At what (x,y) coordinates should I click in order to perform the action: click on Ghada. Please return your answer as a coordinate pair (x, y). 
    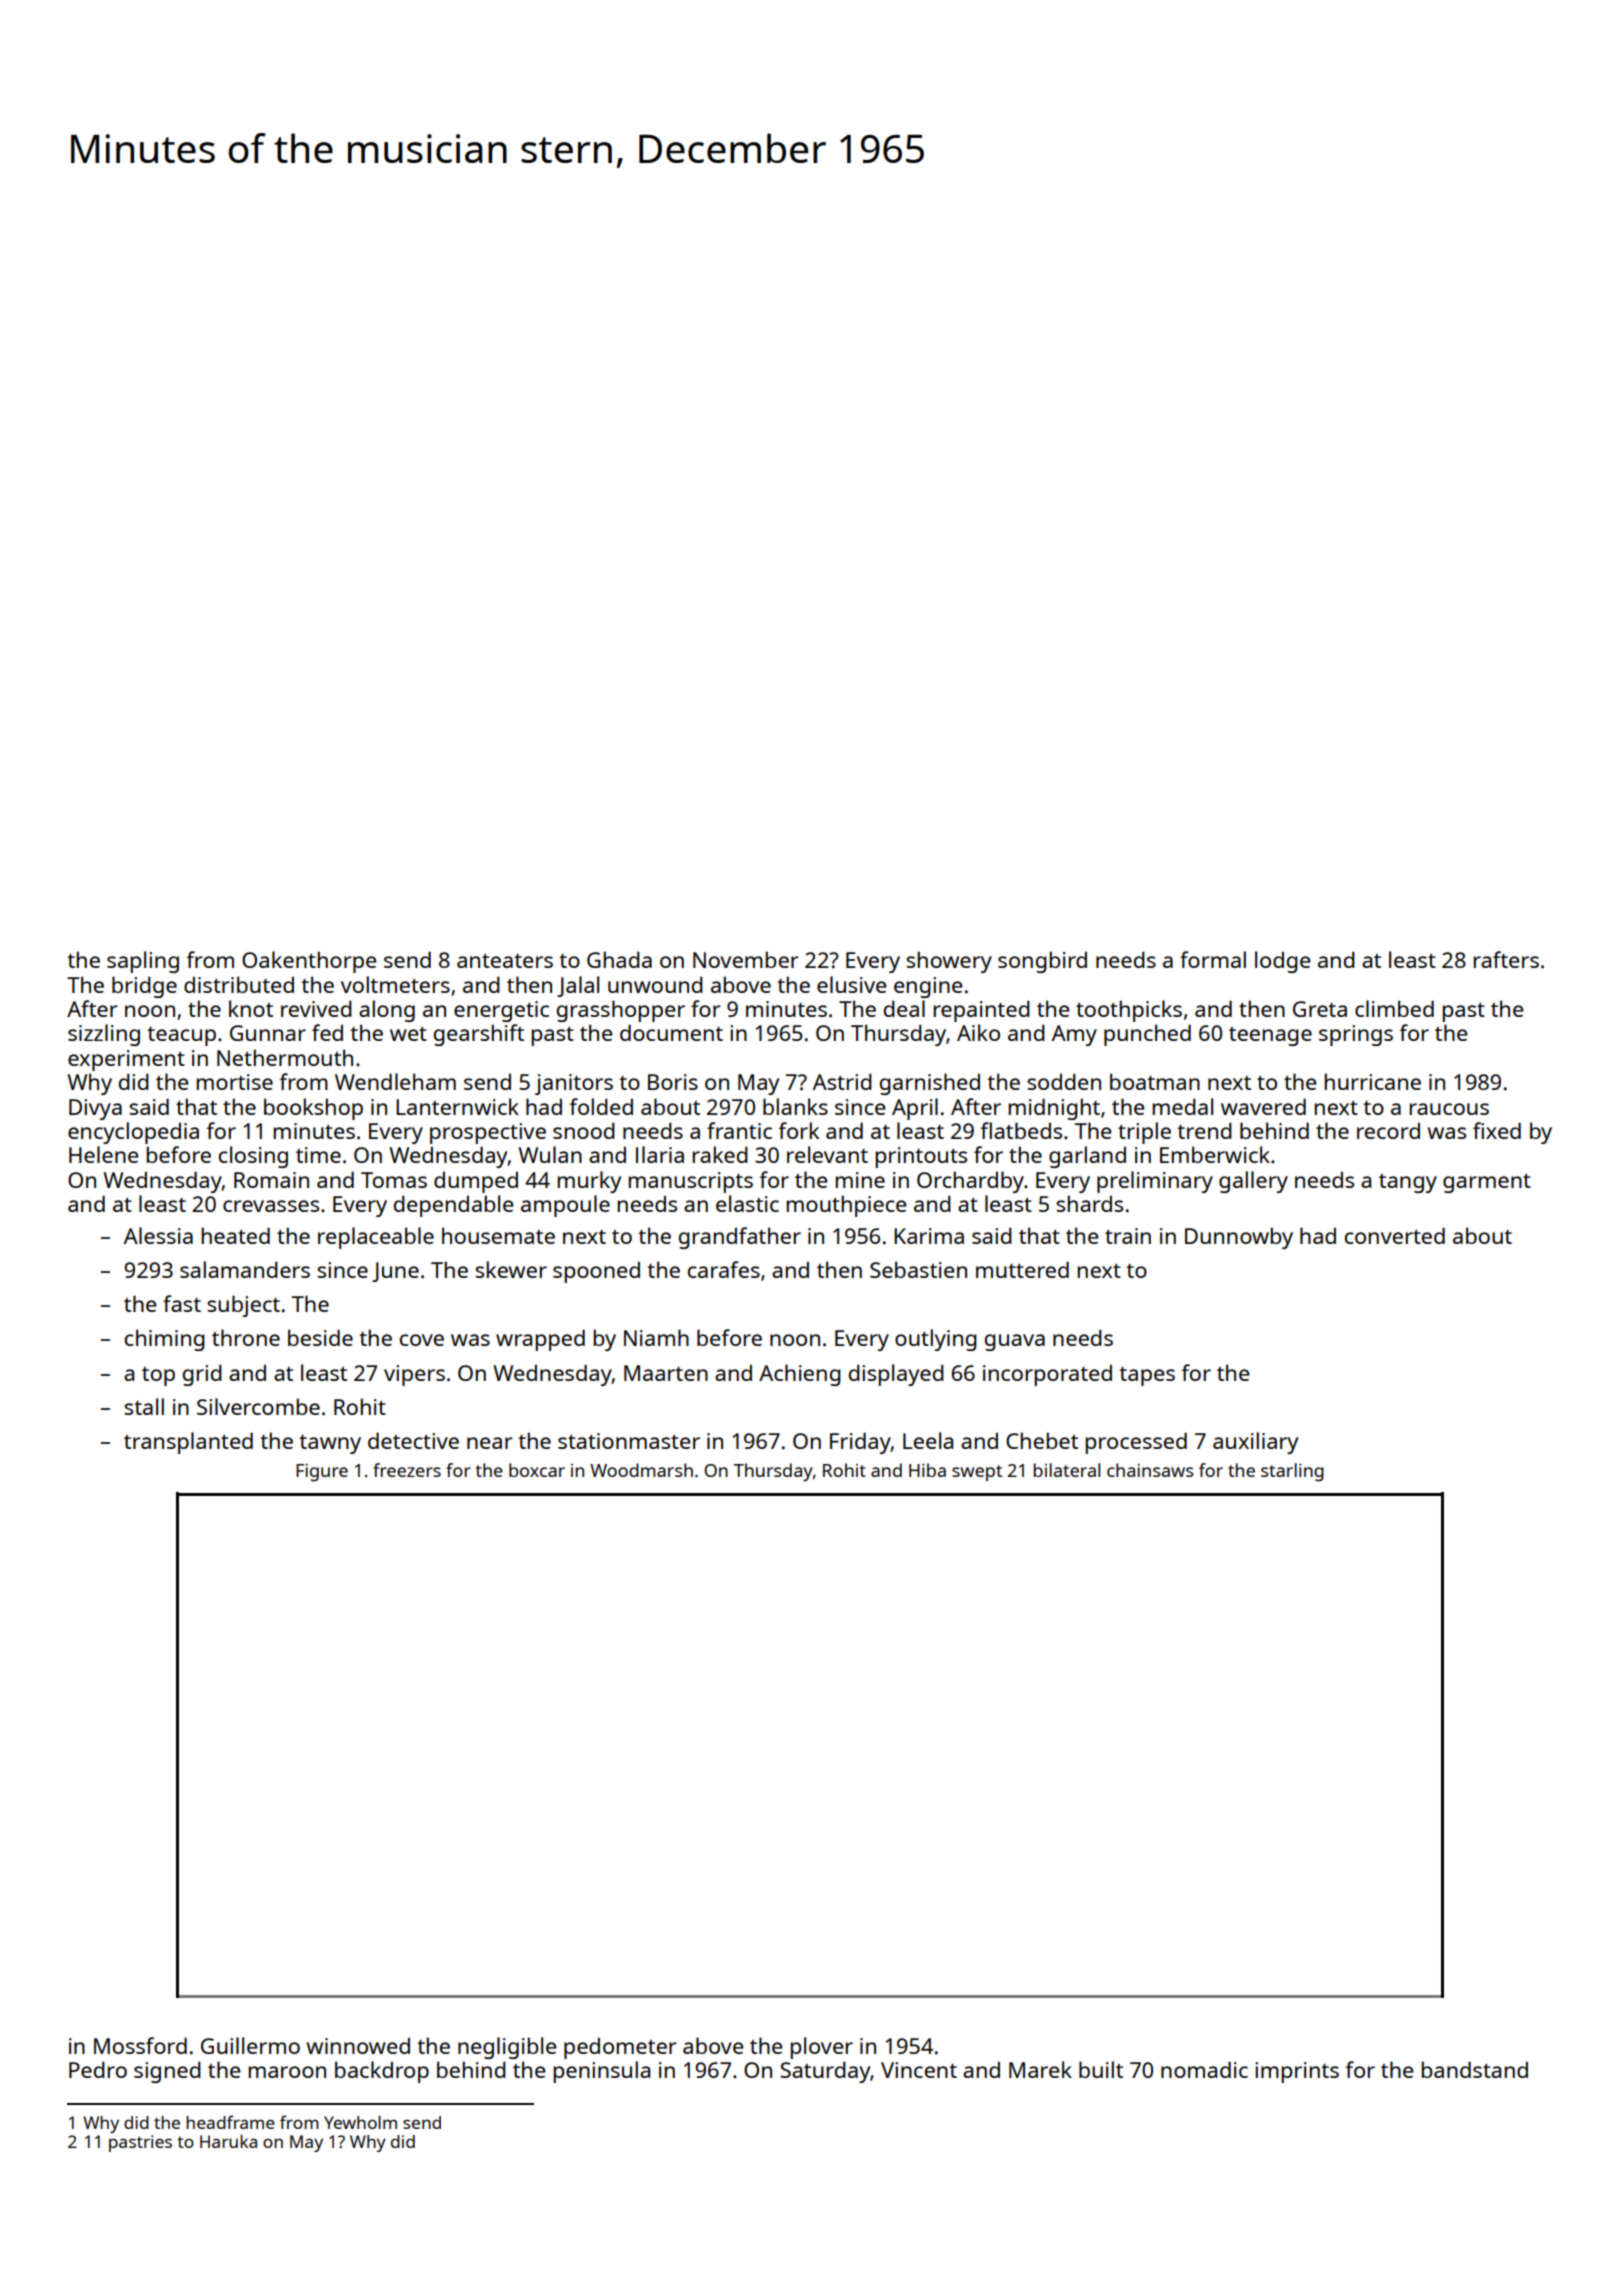
    Looking at the image, I should click on (619, 959).
